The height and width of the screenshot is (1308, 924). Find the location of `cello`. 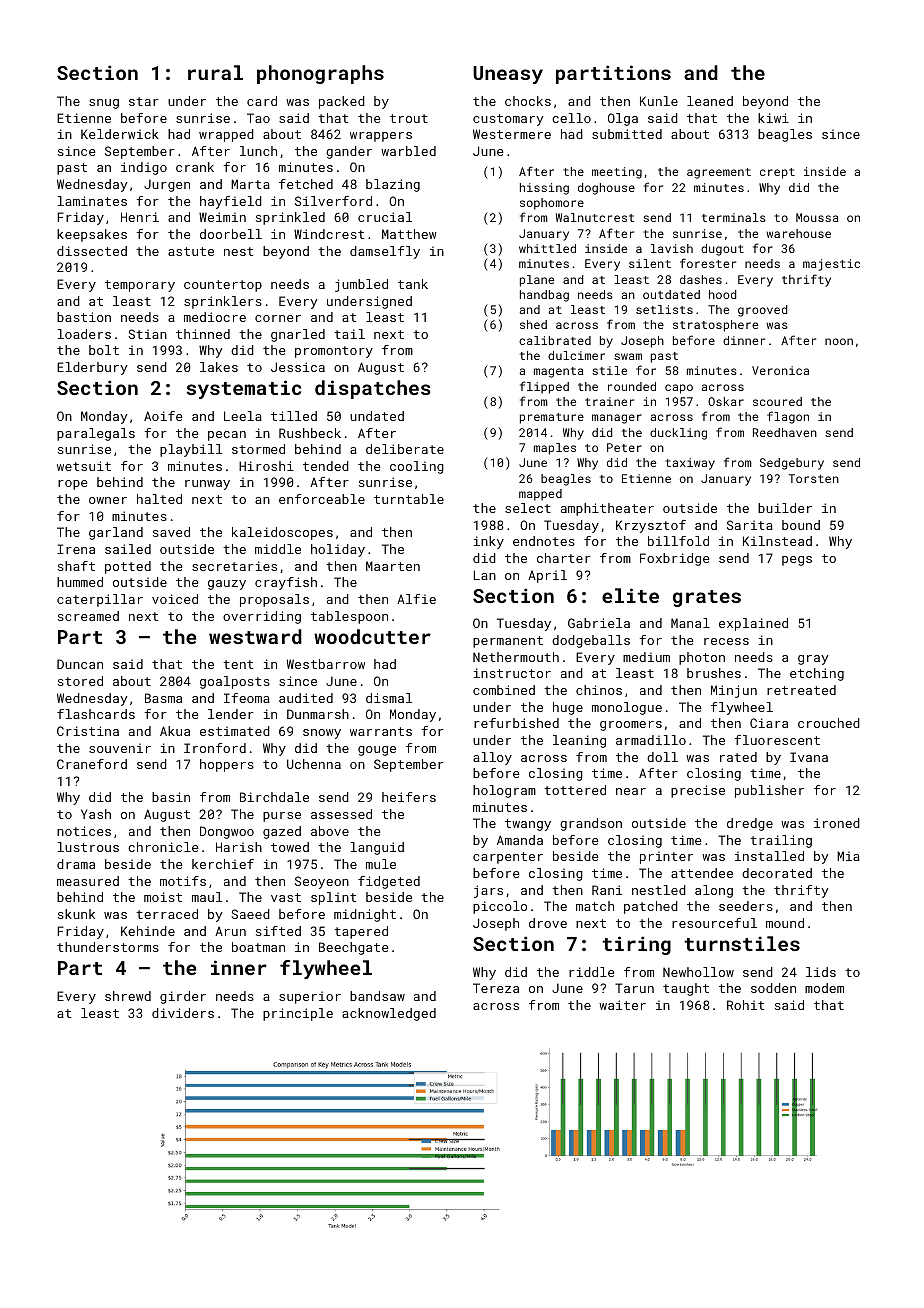

cello is located at coordinates (571, 118).
